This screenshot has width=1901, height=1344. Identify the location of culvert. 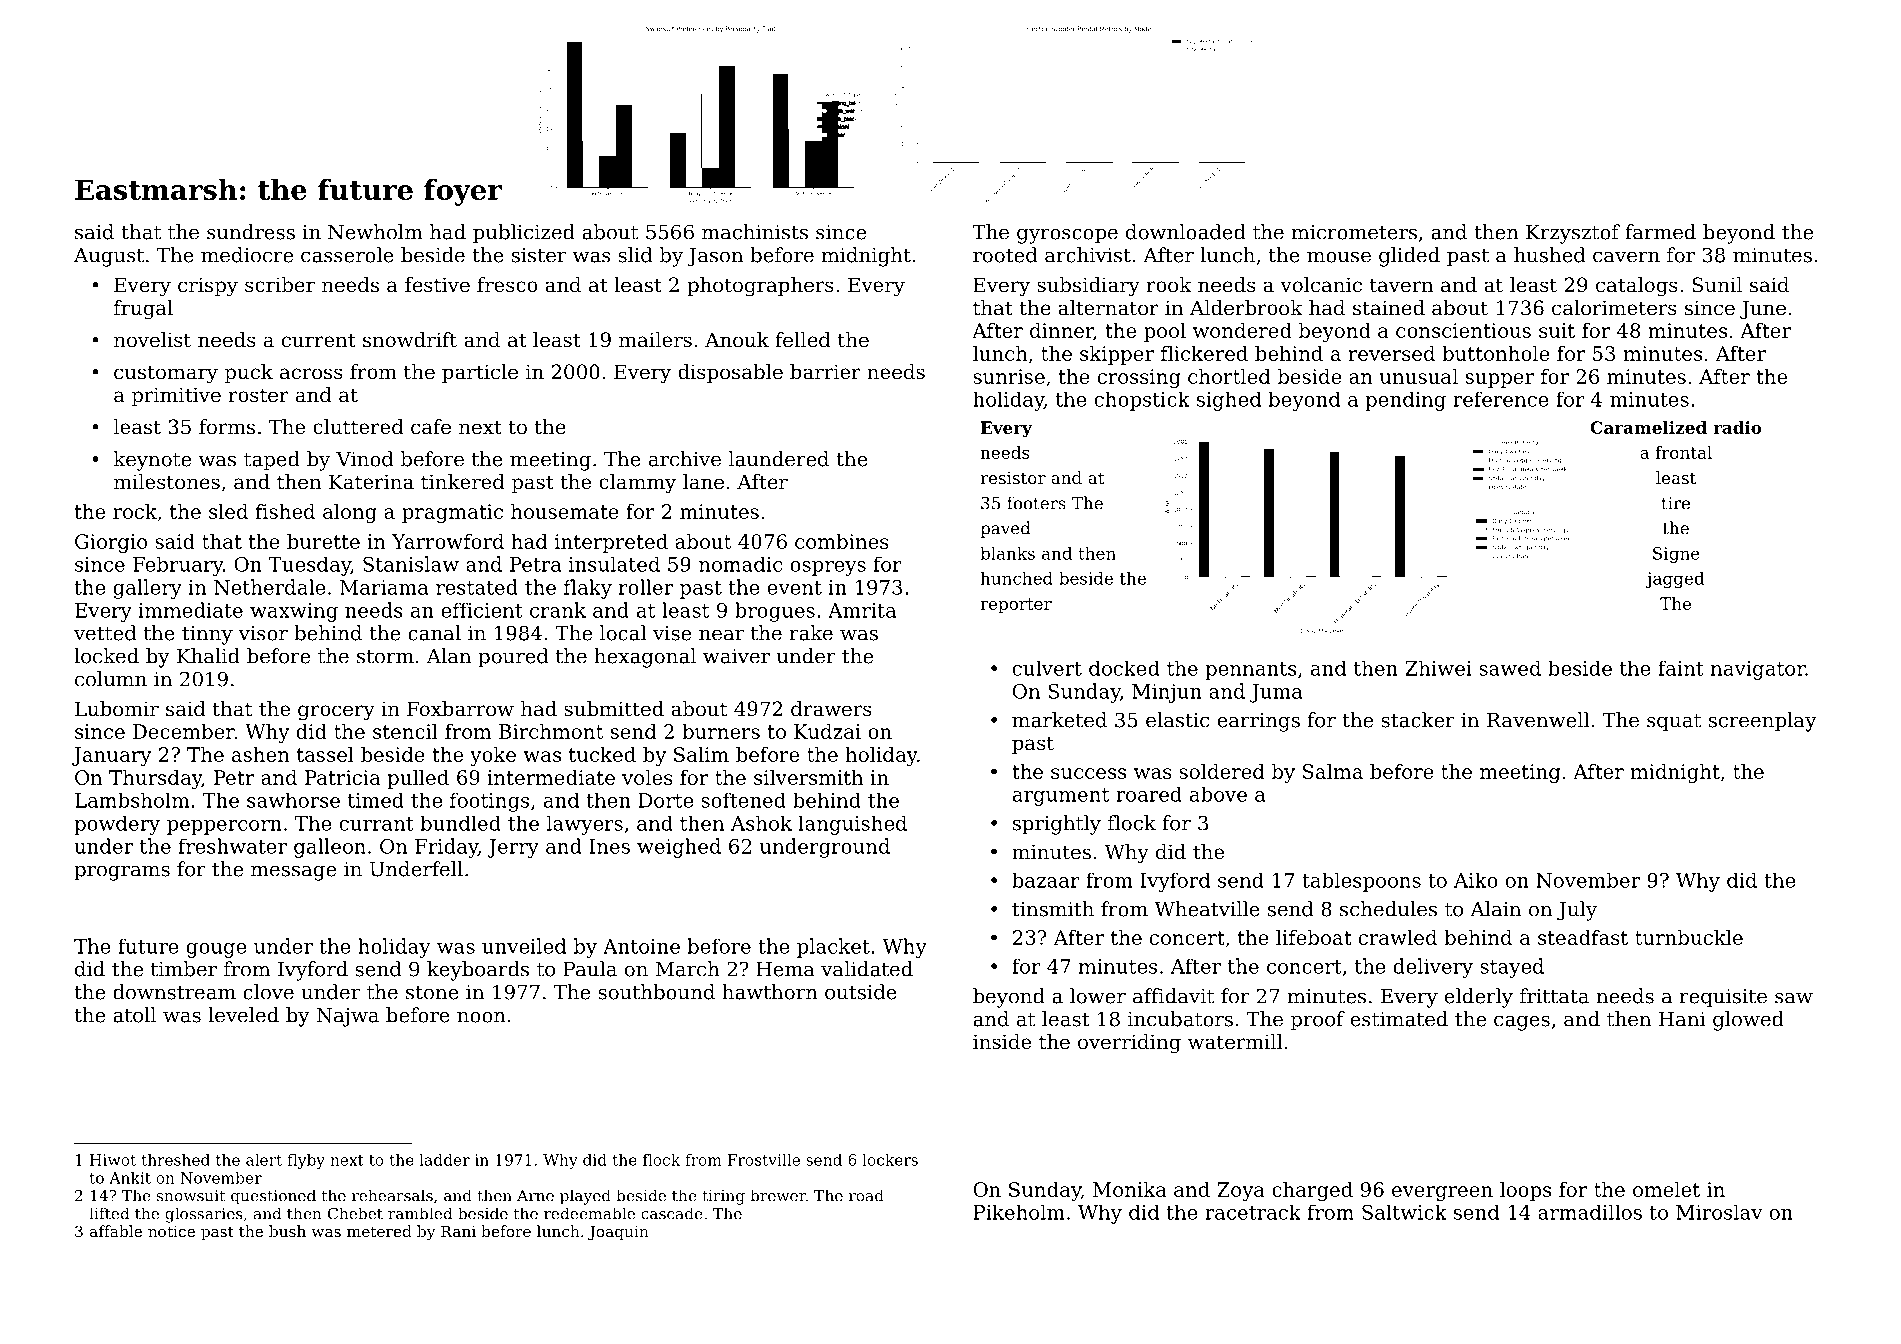
(1047, 668).
